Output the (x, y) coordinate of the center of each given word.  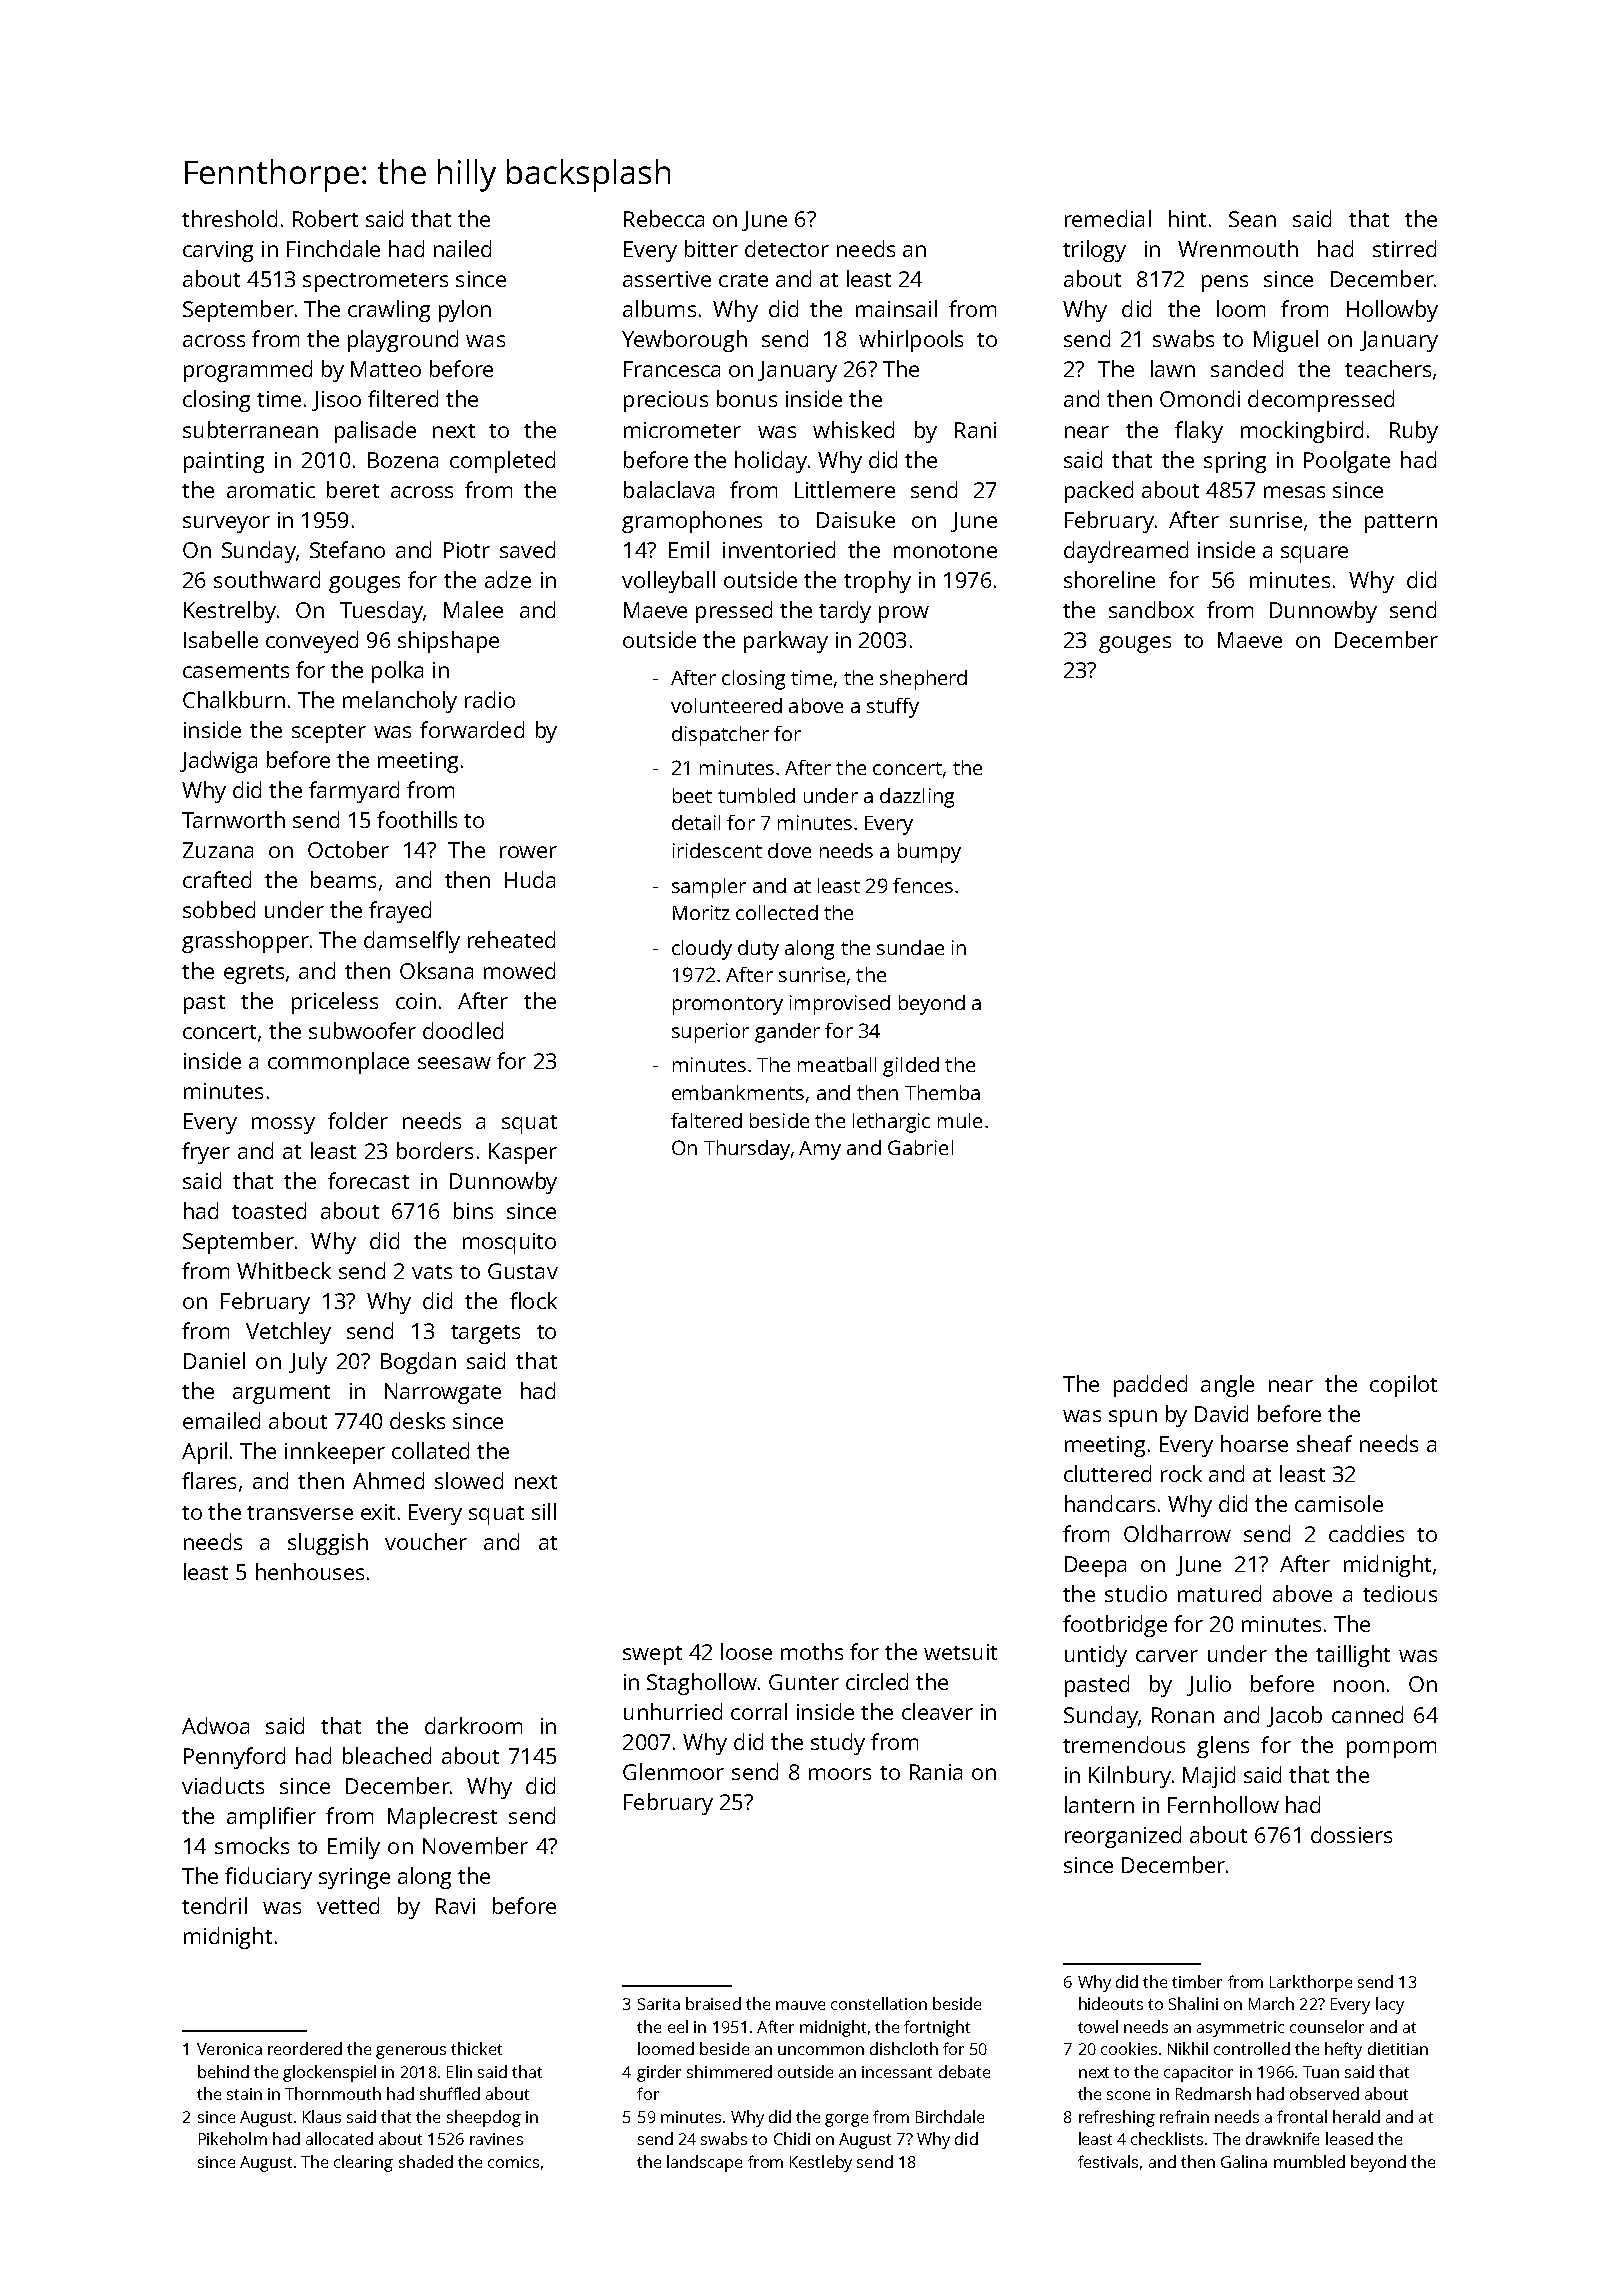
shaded (426, 2161)
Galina (1244, 2161)
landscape (704, 2163)
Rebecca (664, 218)
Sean (1252, 219)
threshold (229, 218)
